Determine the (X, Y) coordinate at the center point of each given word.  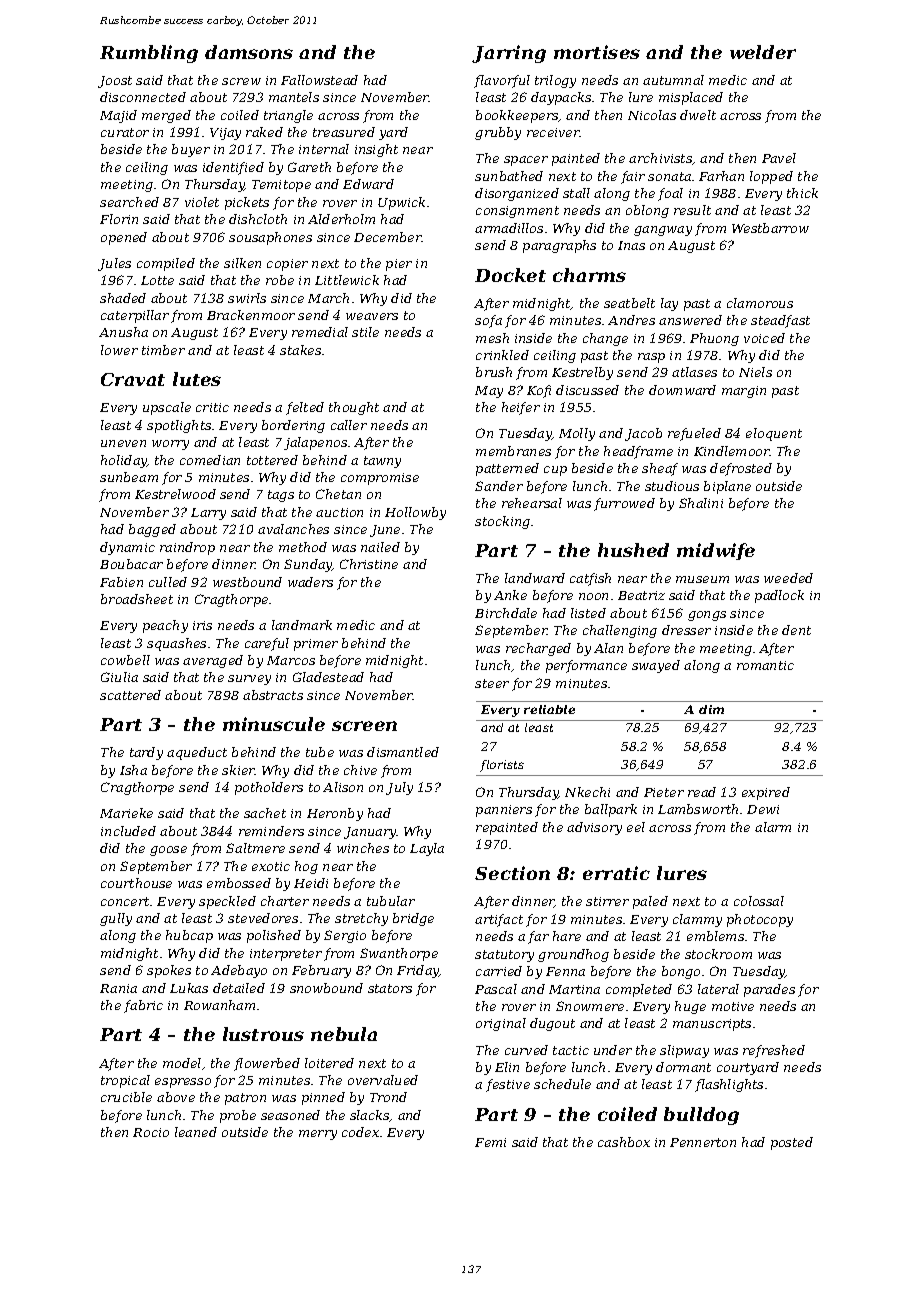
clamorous (760, 303)
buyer (191, 150)
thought (354, 408)
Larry (208, 514)
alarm (773, 827)
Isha (133, 770)
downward (682, 390)
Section (512, 873)
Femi (490, 1142)
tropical (125, 1081)
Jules (114, 264)
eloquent (774, 434)
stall (576, 193)
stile (365, 332)
